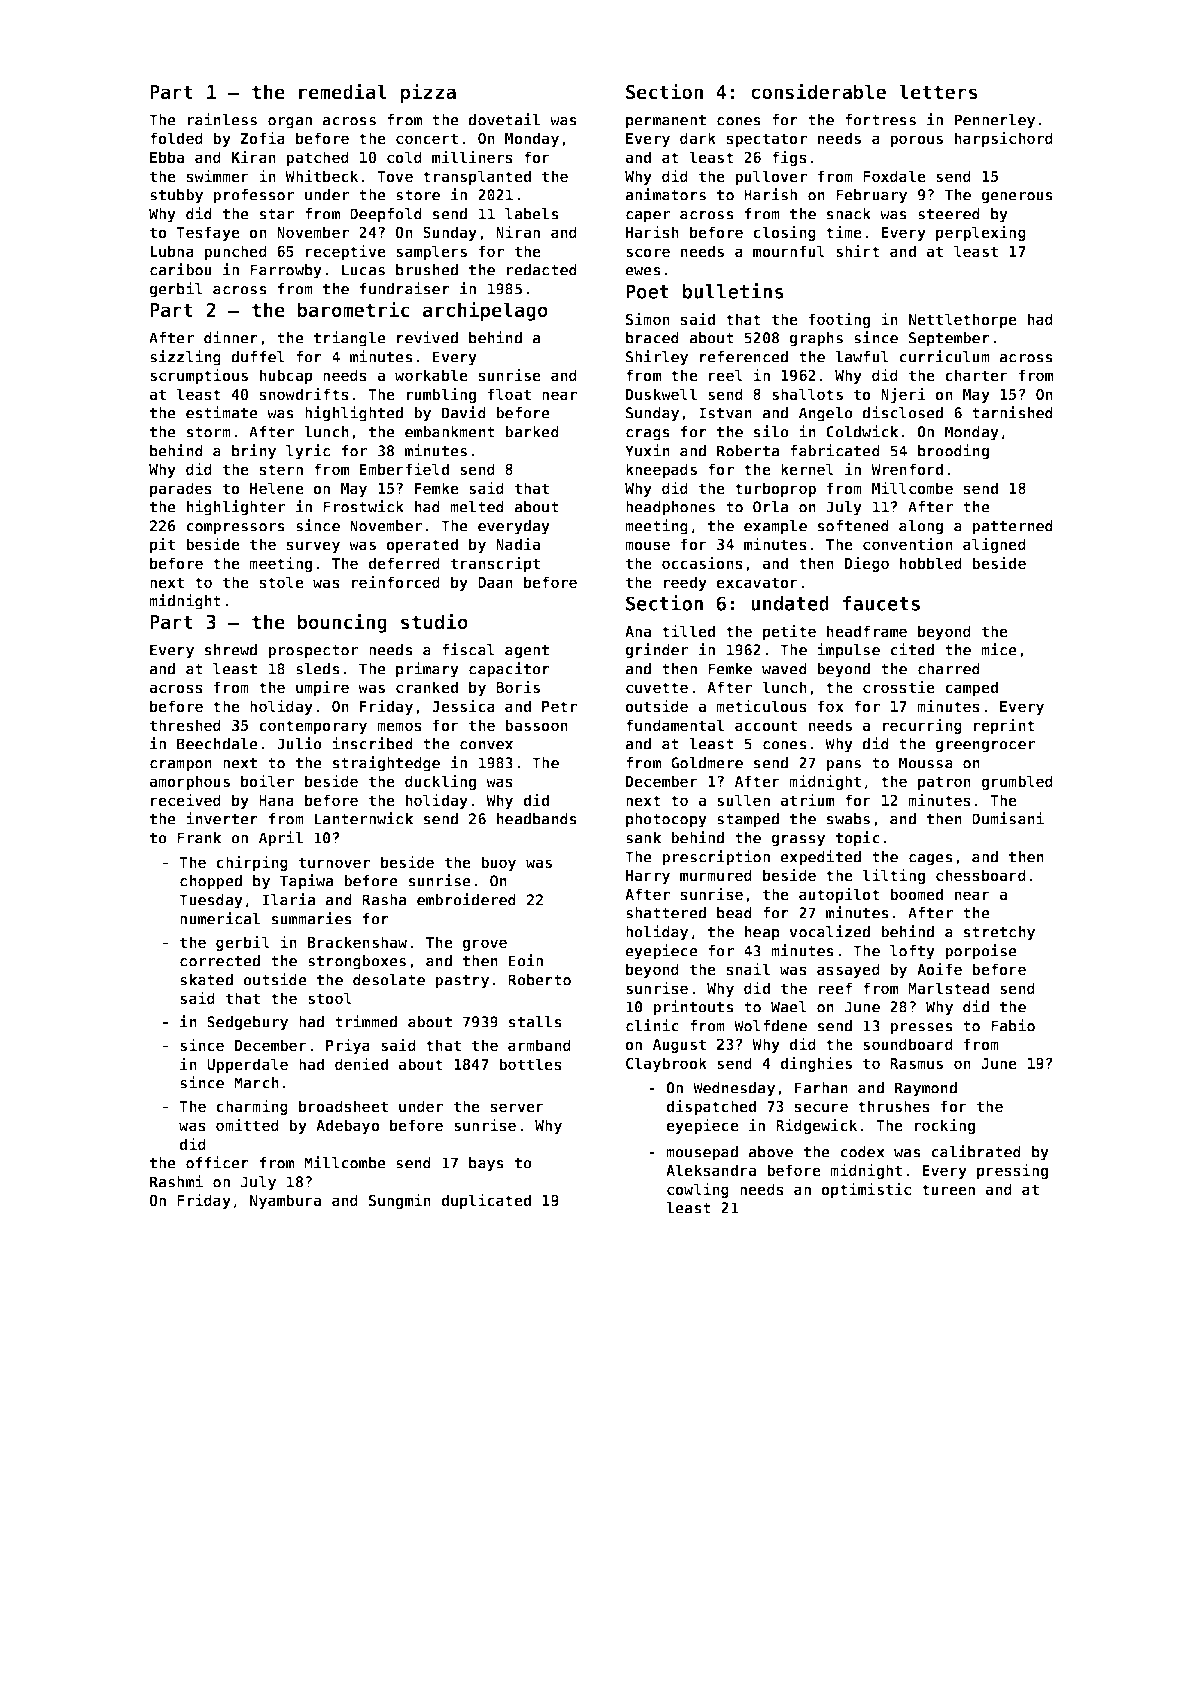 The width and height of the document is (1203, 1701). What do you see at coordinates (236, 508) in the document?
I see `highlighter` at bounding box center [236, 508].
